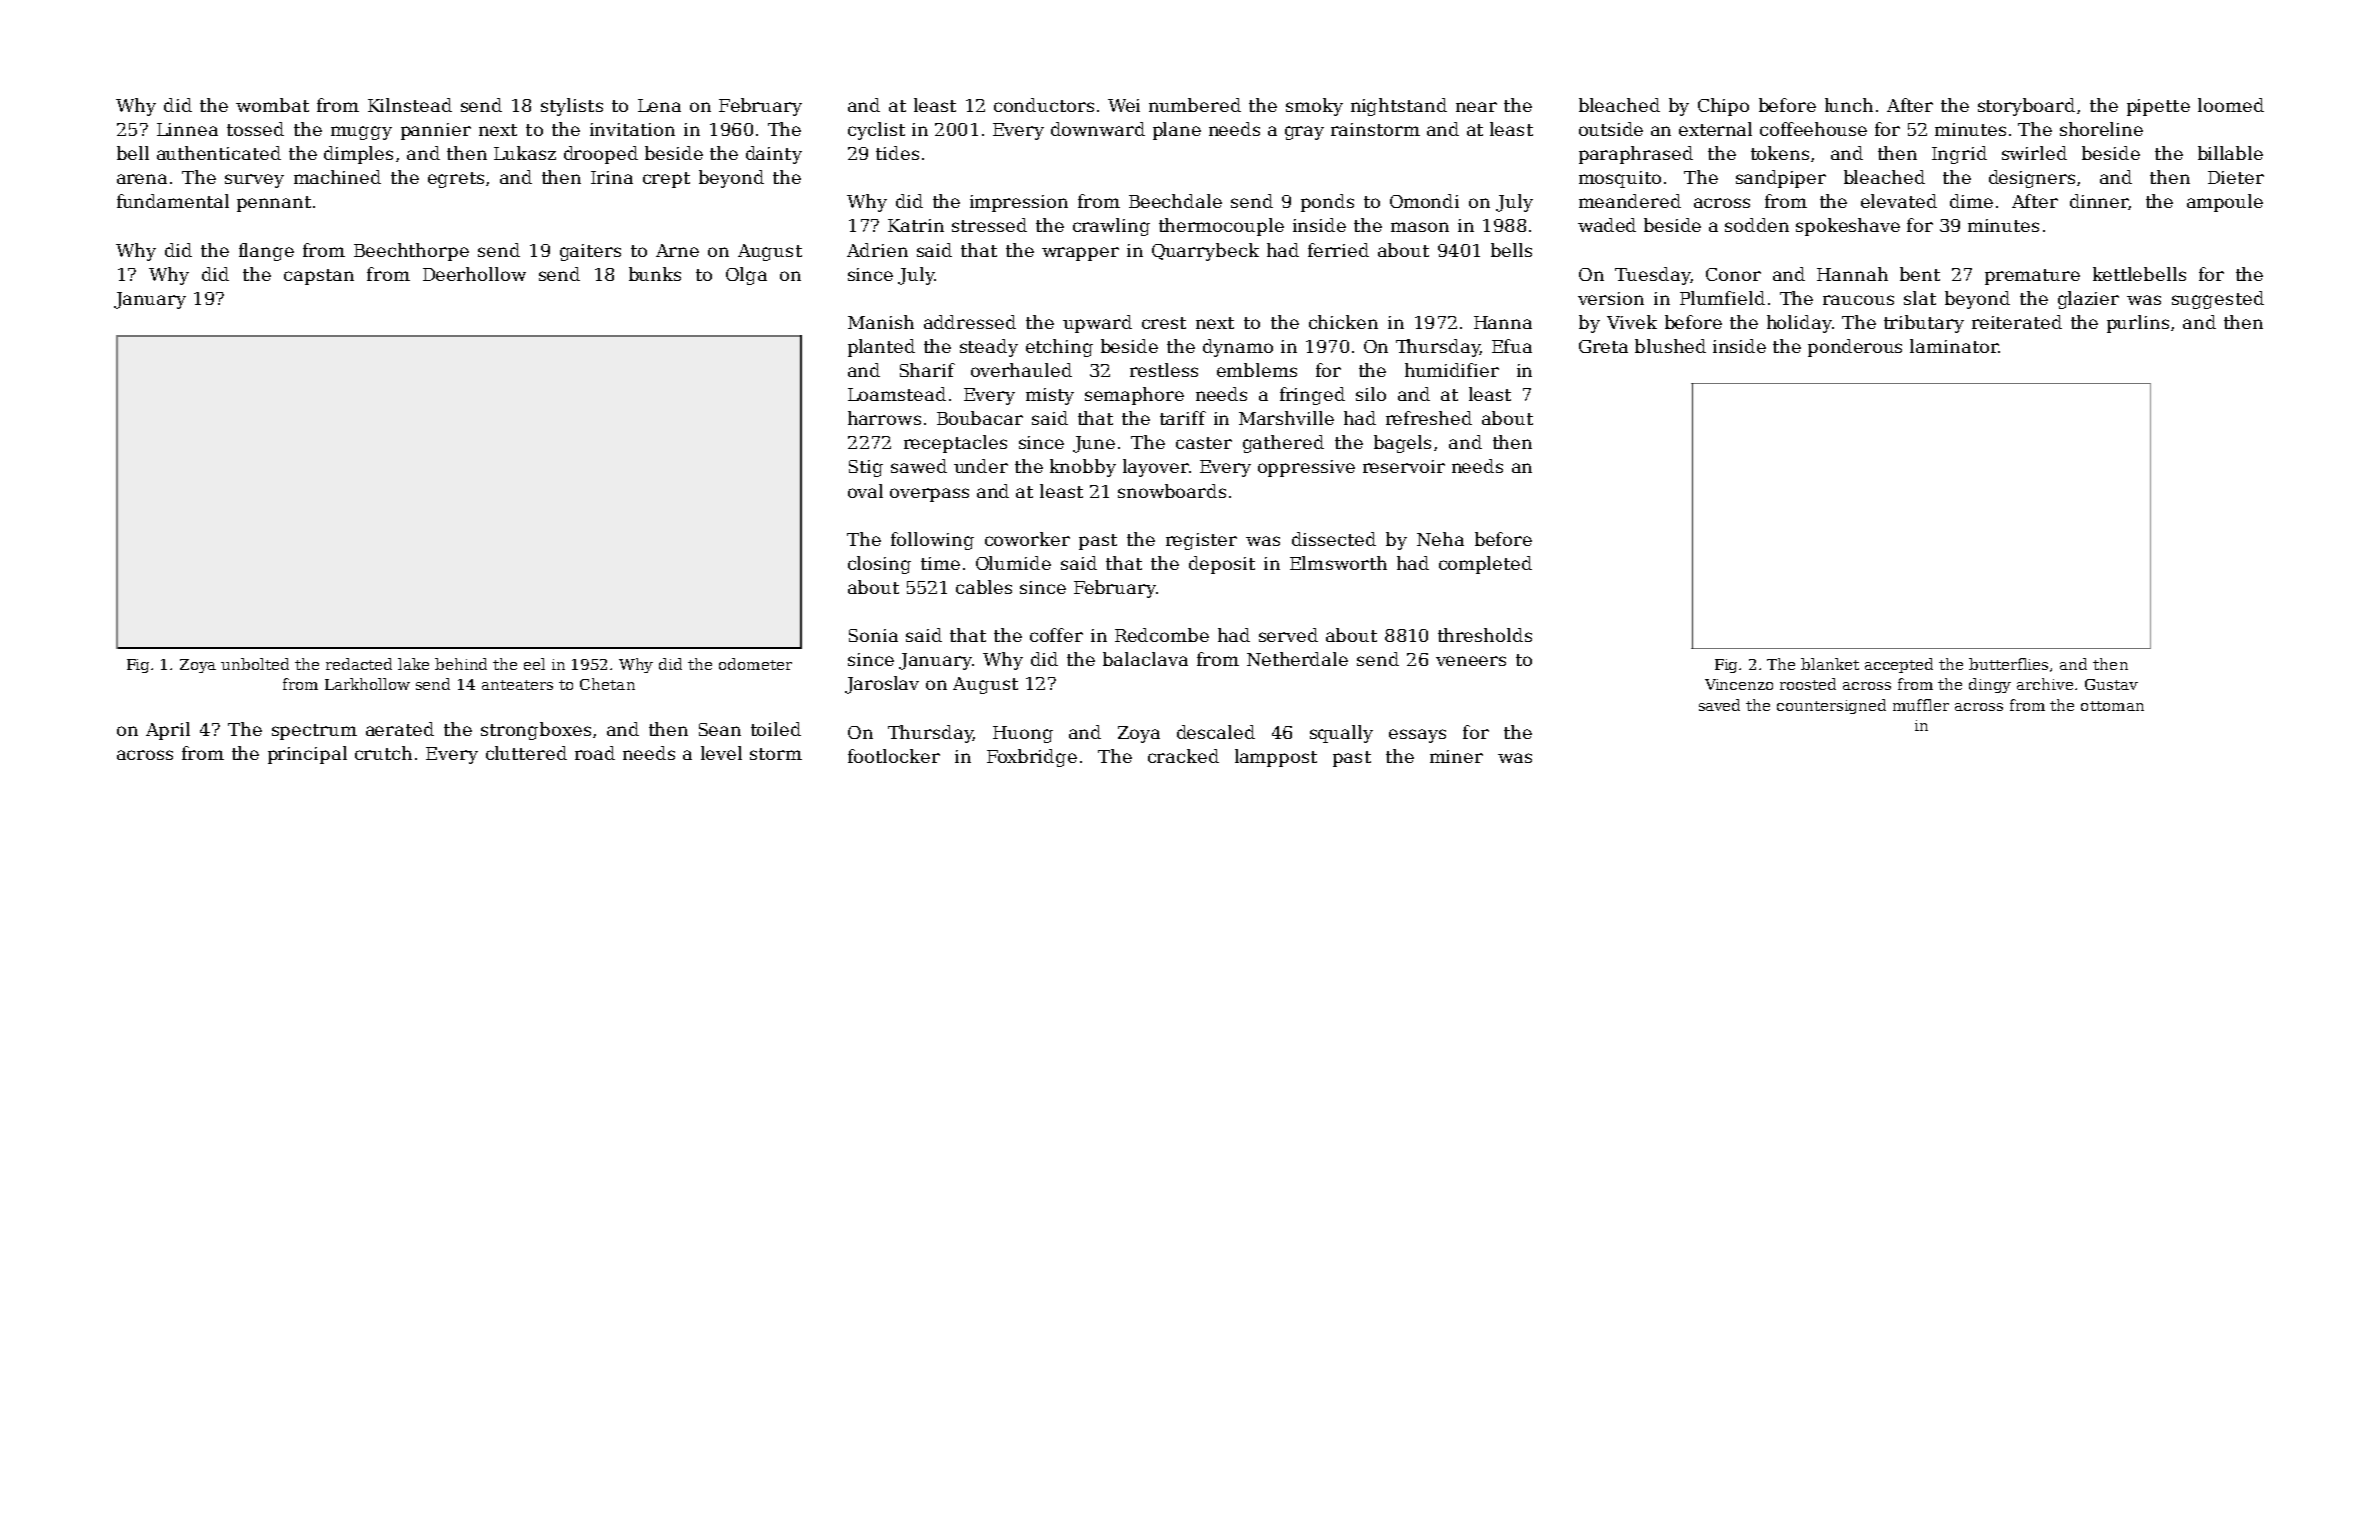  I want to click on laminator, so click(1954, 346).
